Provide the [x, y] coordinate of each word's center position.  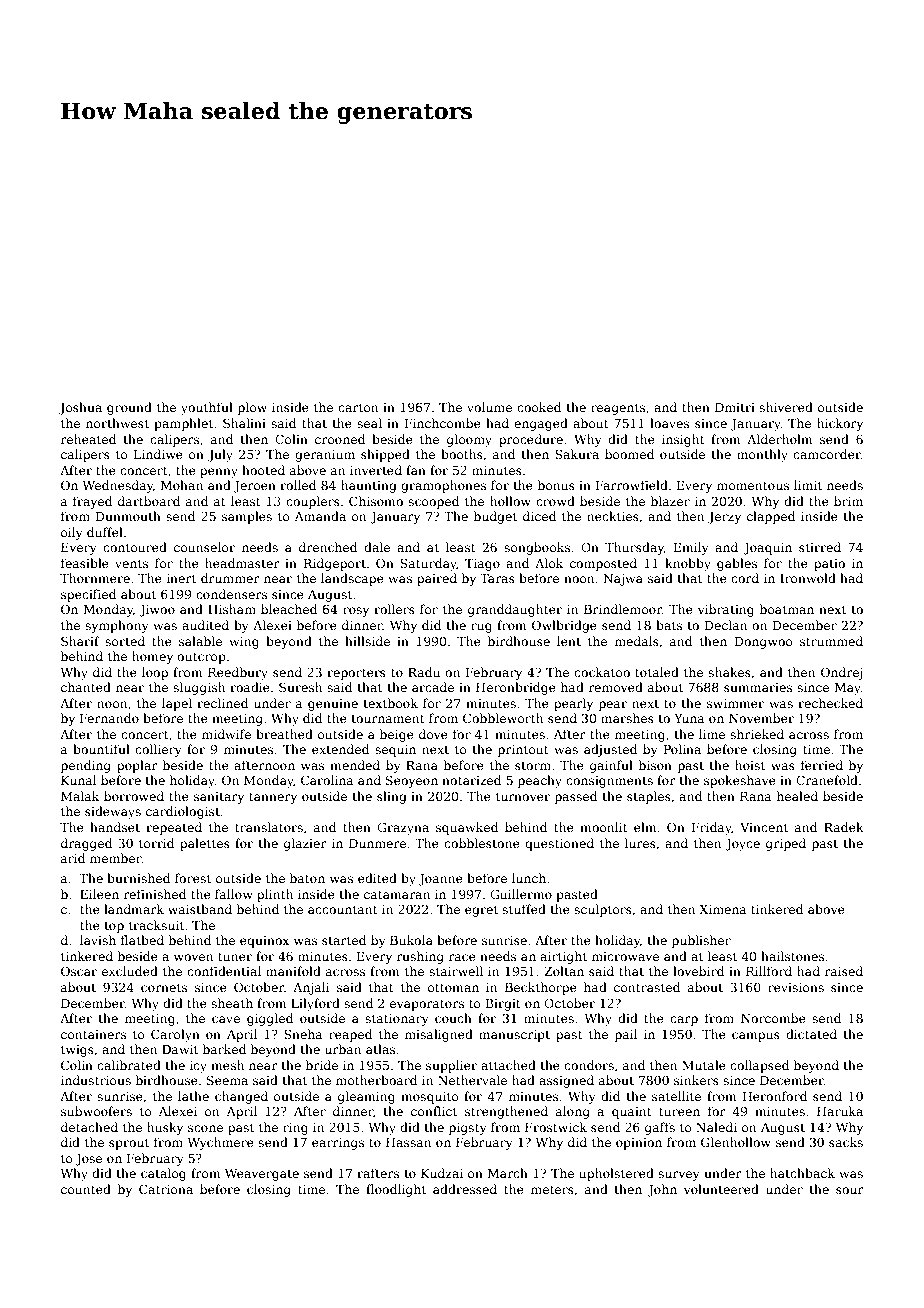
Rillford [769, 971]
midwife [226, 734]
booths [462, 454]
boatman [787, 609]
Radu [424, 672]
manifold [293, 971]
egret [481, 911]
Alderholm [780, 439]
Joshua [80, 408]
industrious [96, 1080]
